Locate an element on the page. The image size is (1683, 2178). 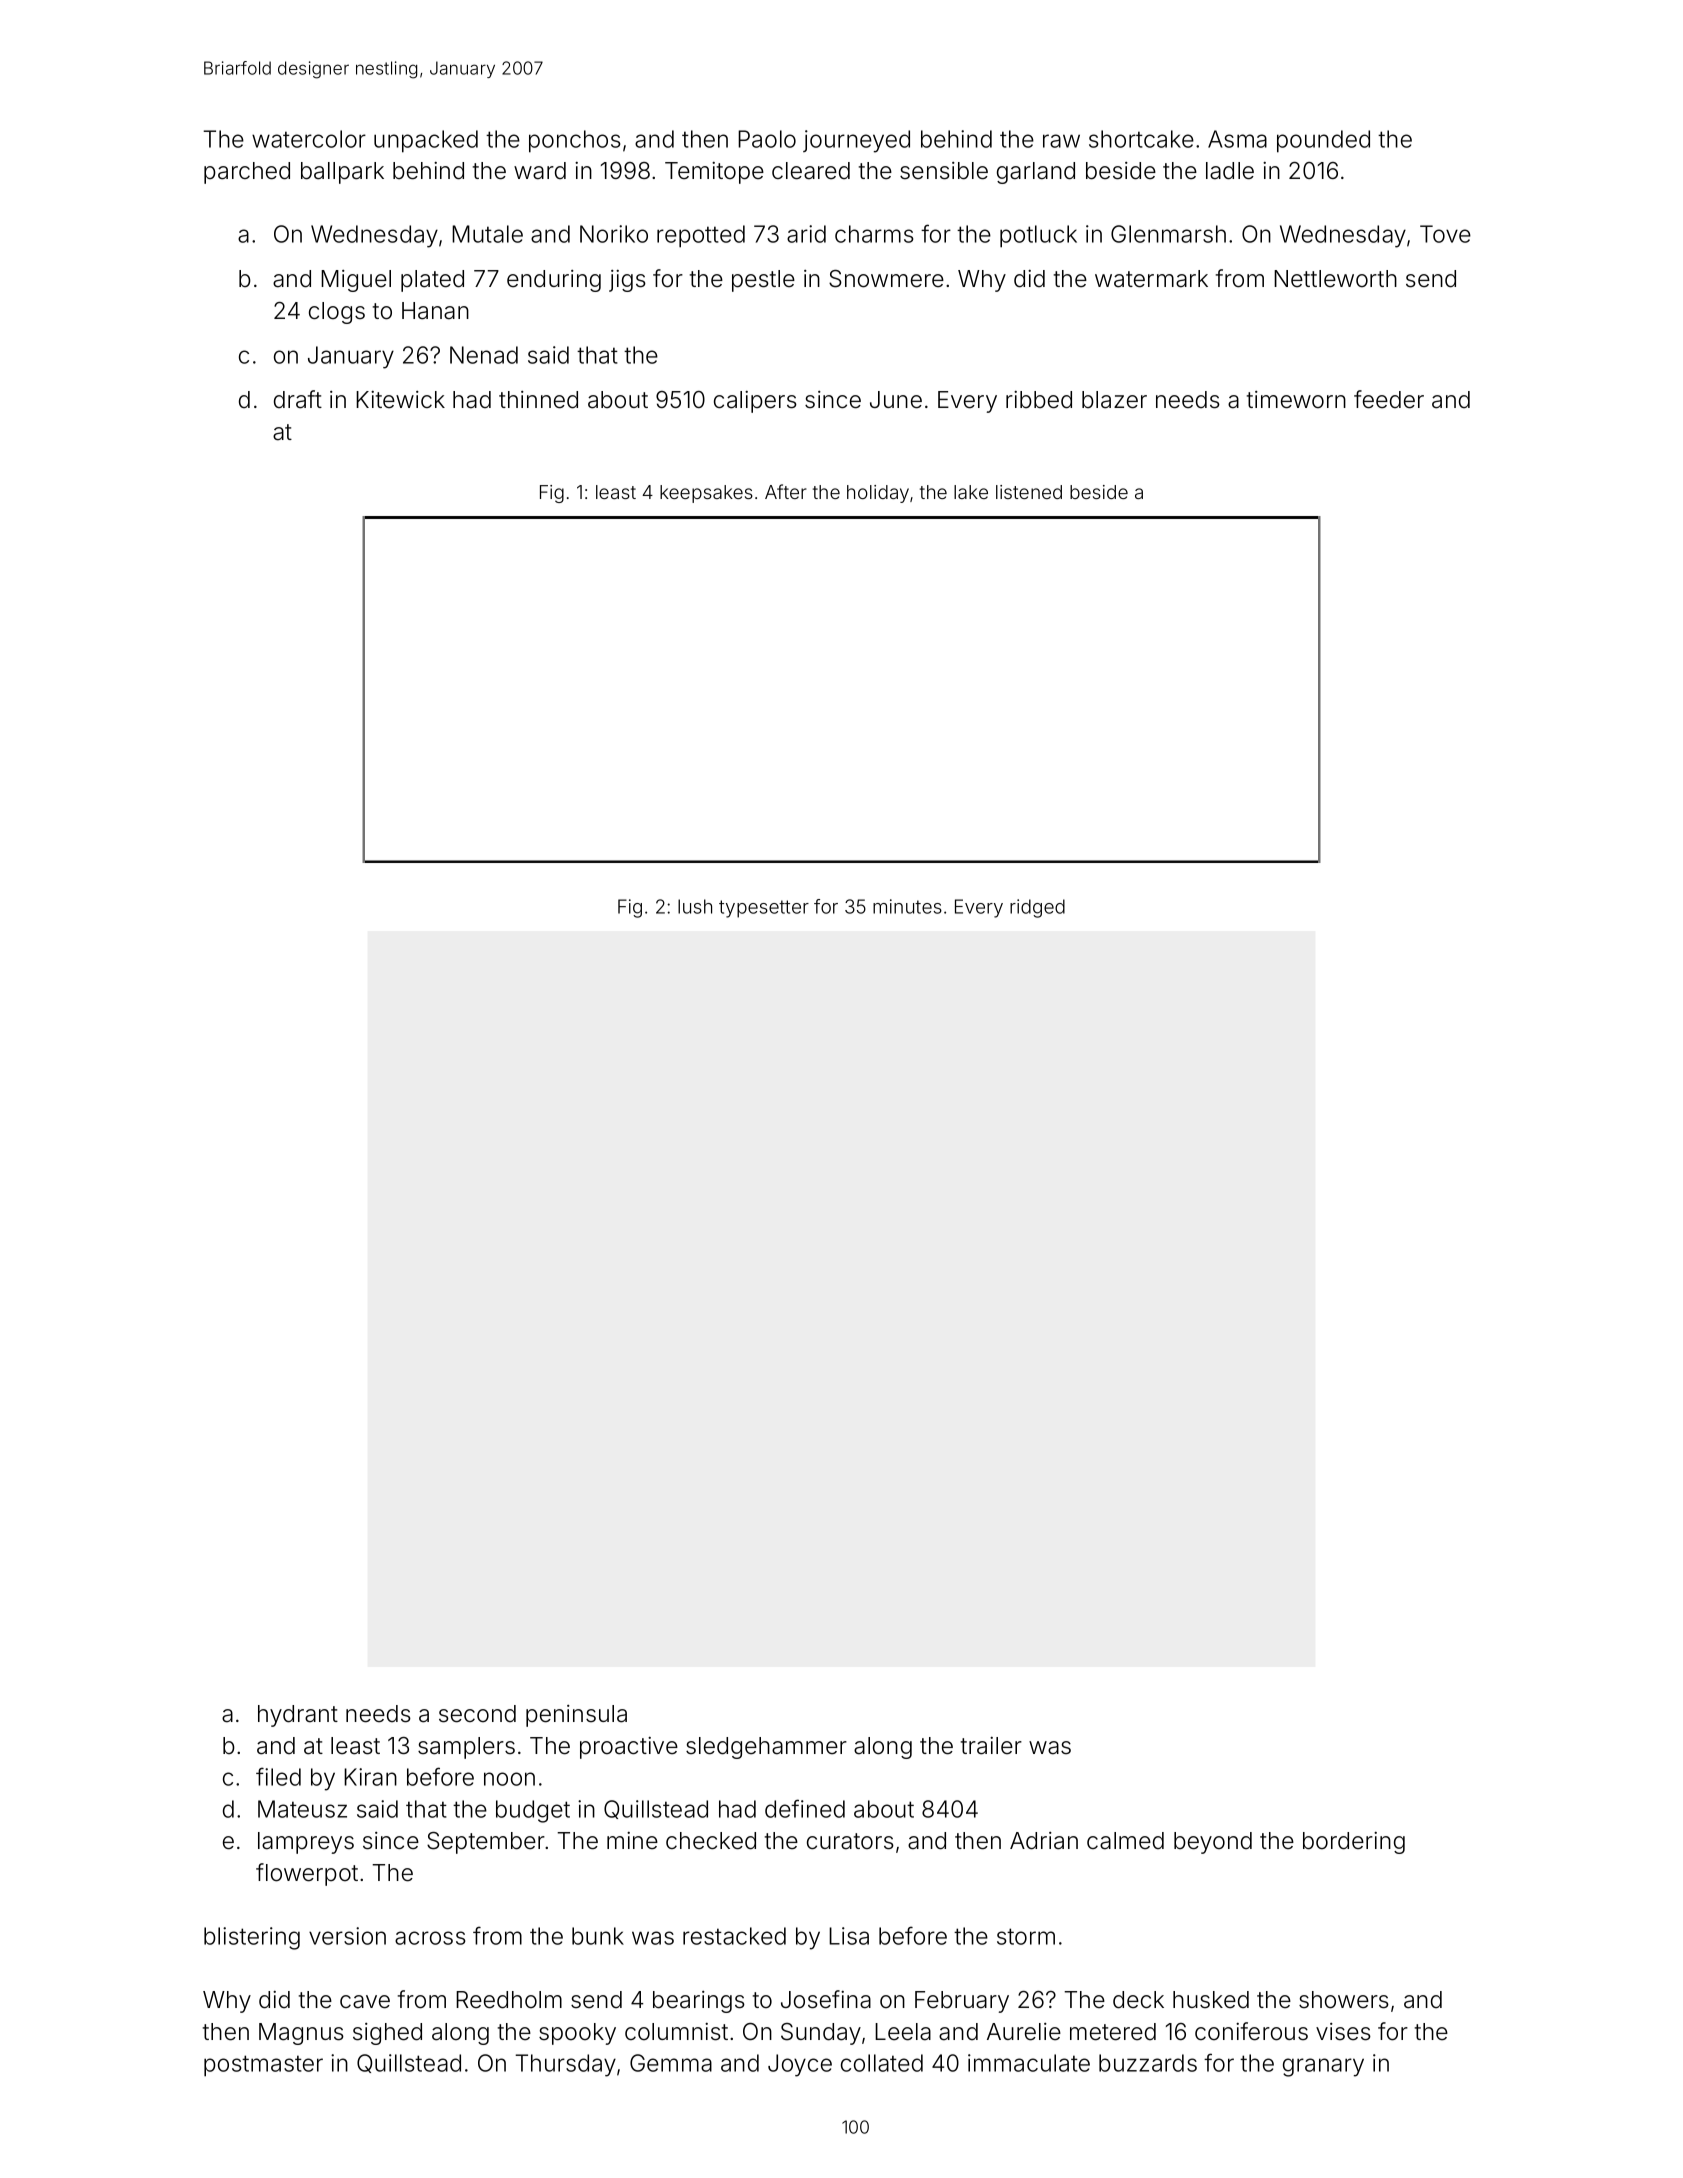
ladle is located at coordinates (1230, 171).
